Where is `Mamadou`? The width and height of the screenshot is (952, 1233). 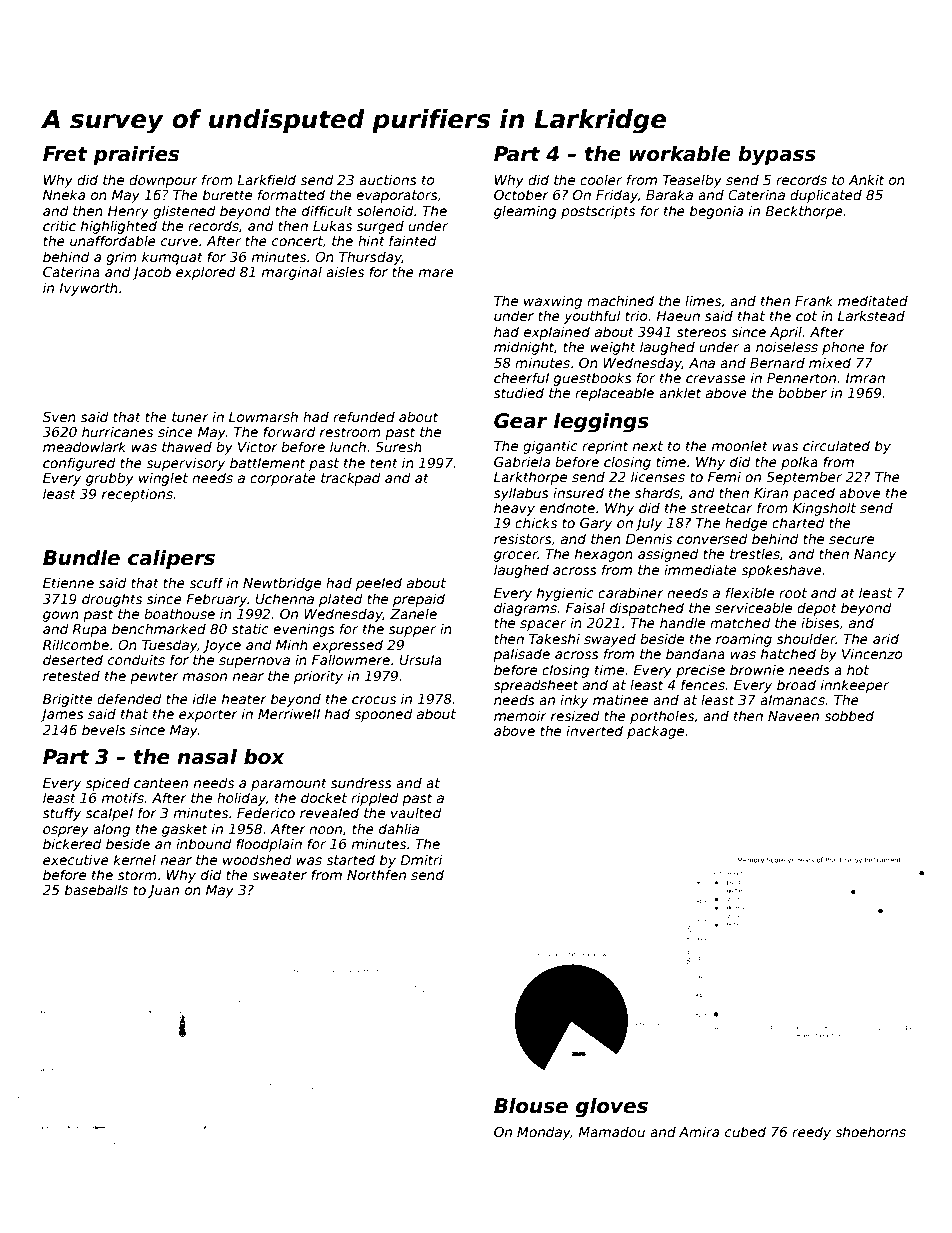
Mamadou is located at coordinates (611, 1131).
